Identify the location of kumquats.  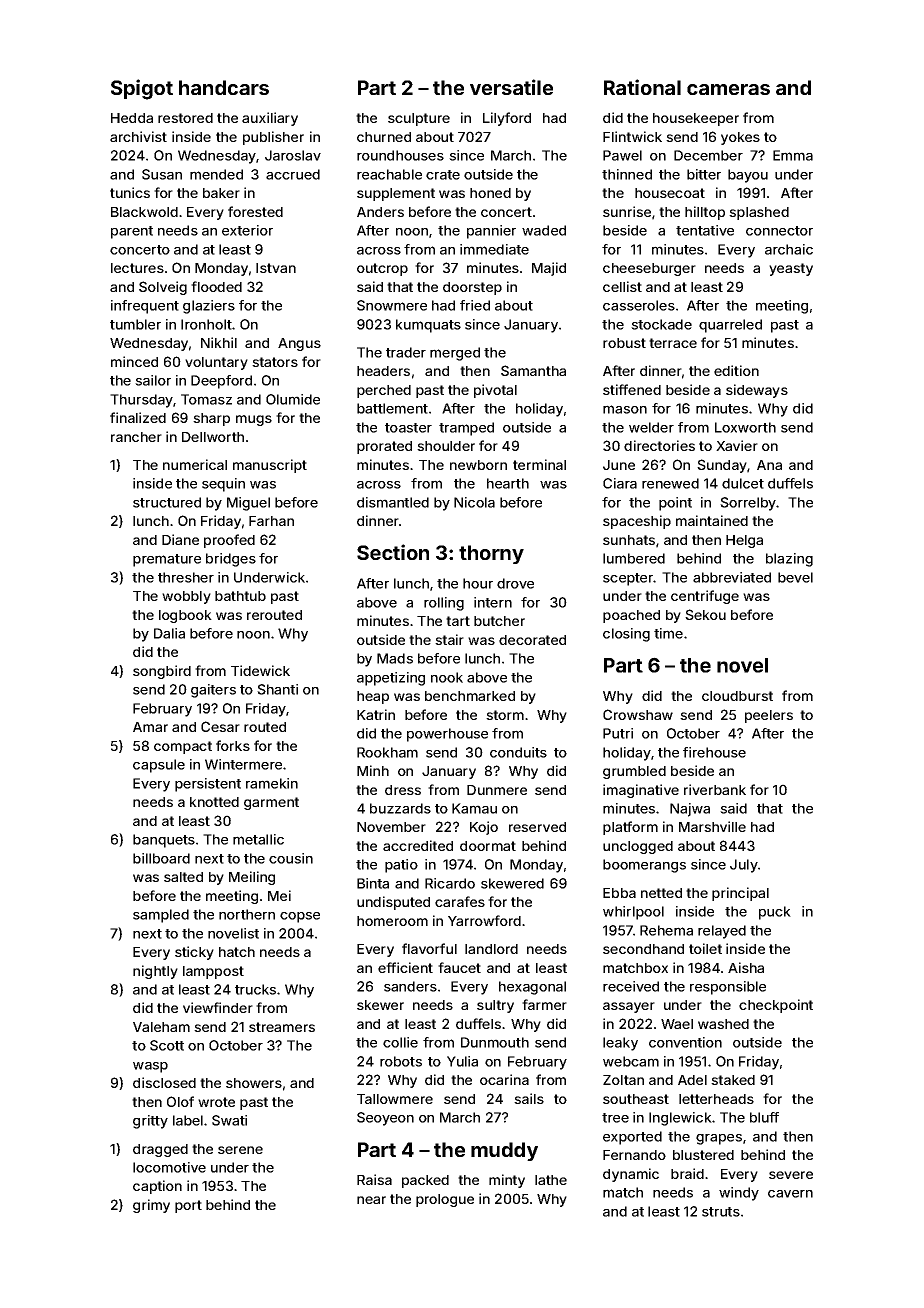
(428, 326).
